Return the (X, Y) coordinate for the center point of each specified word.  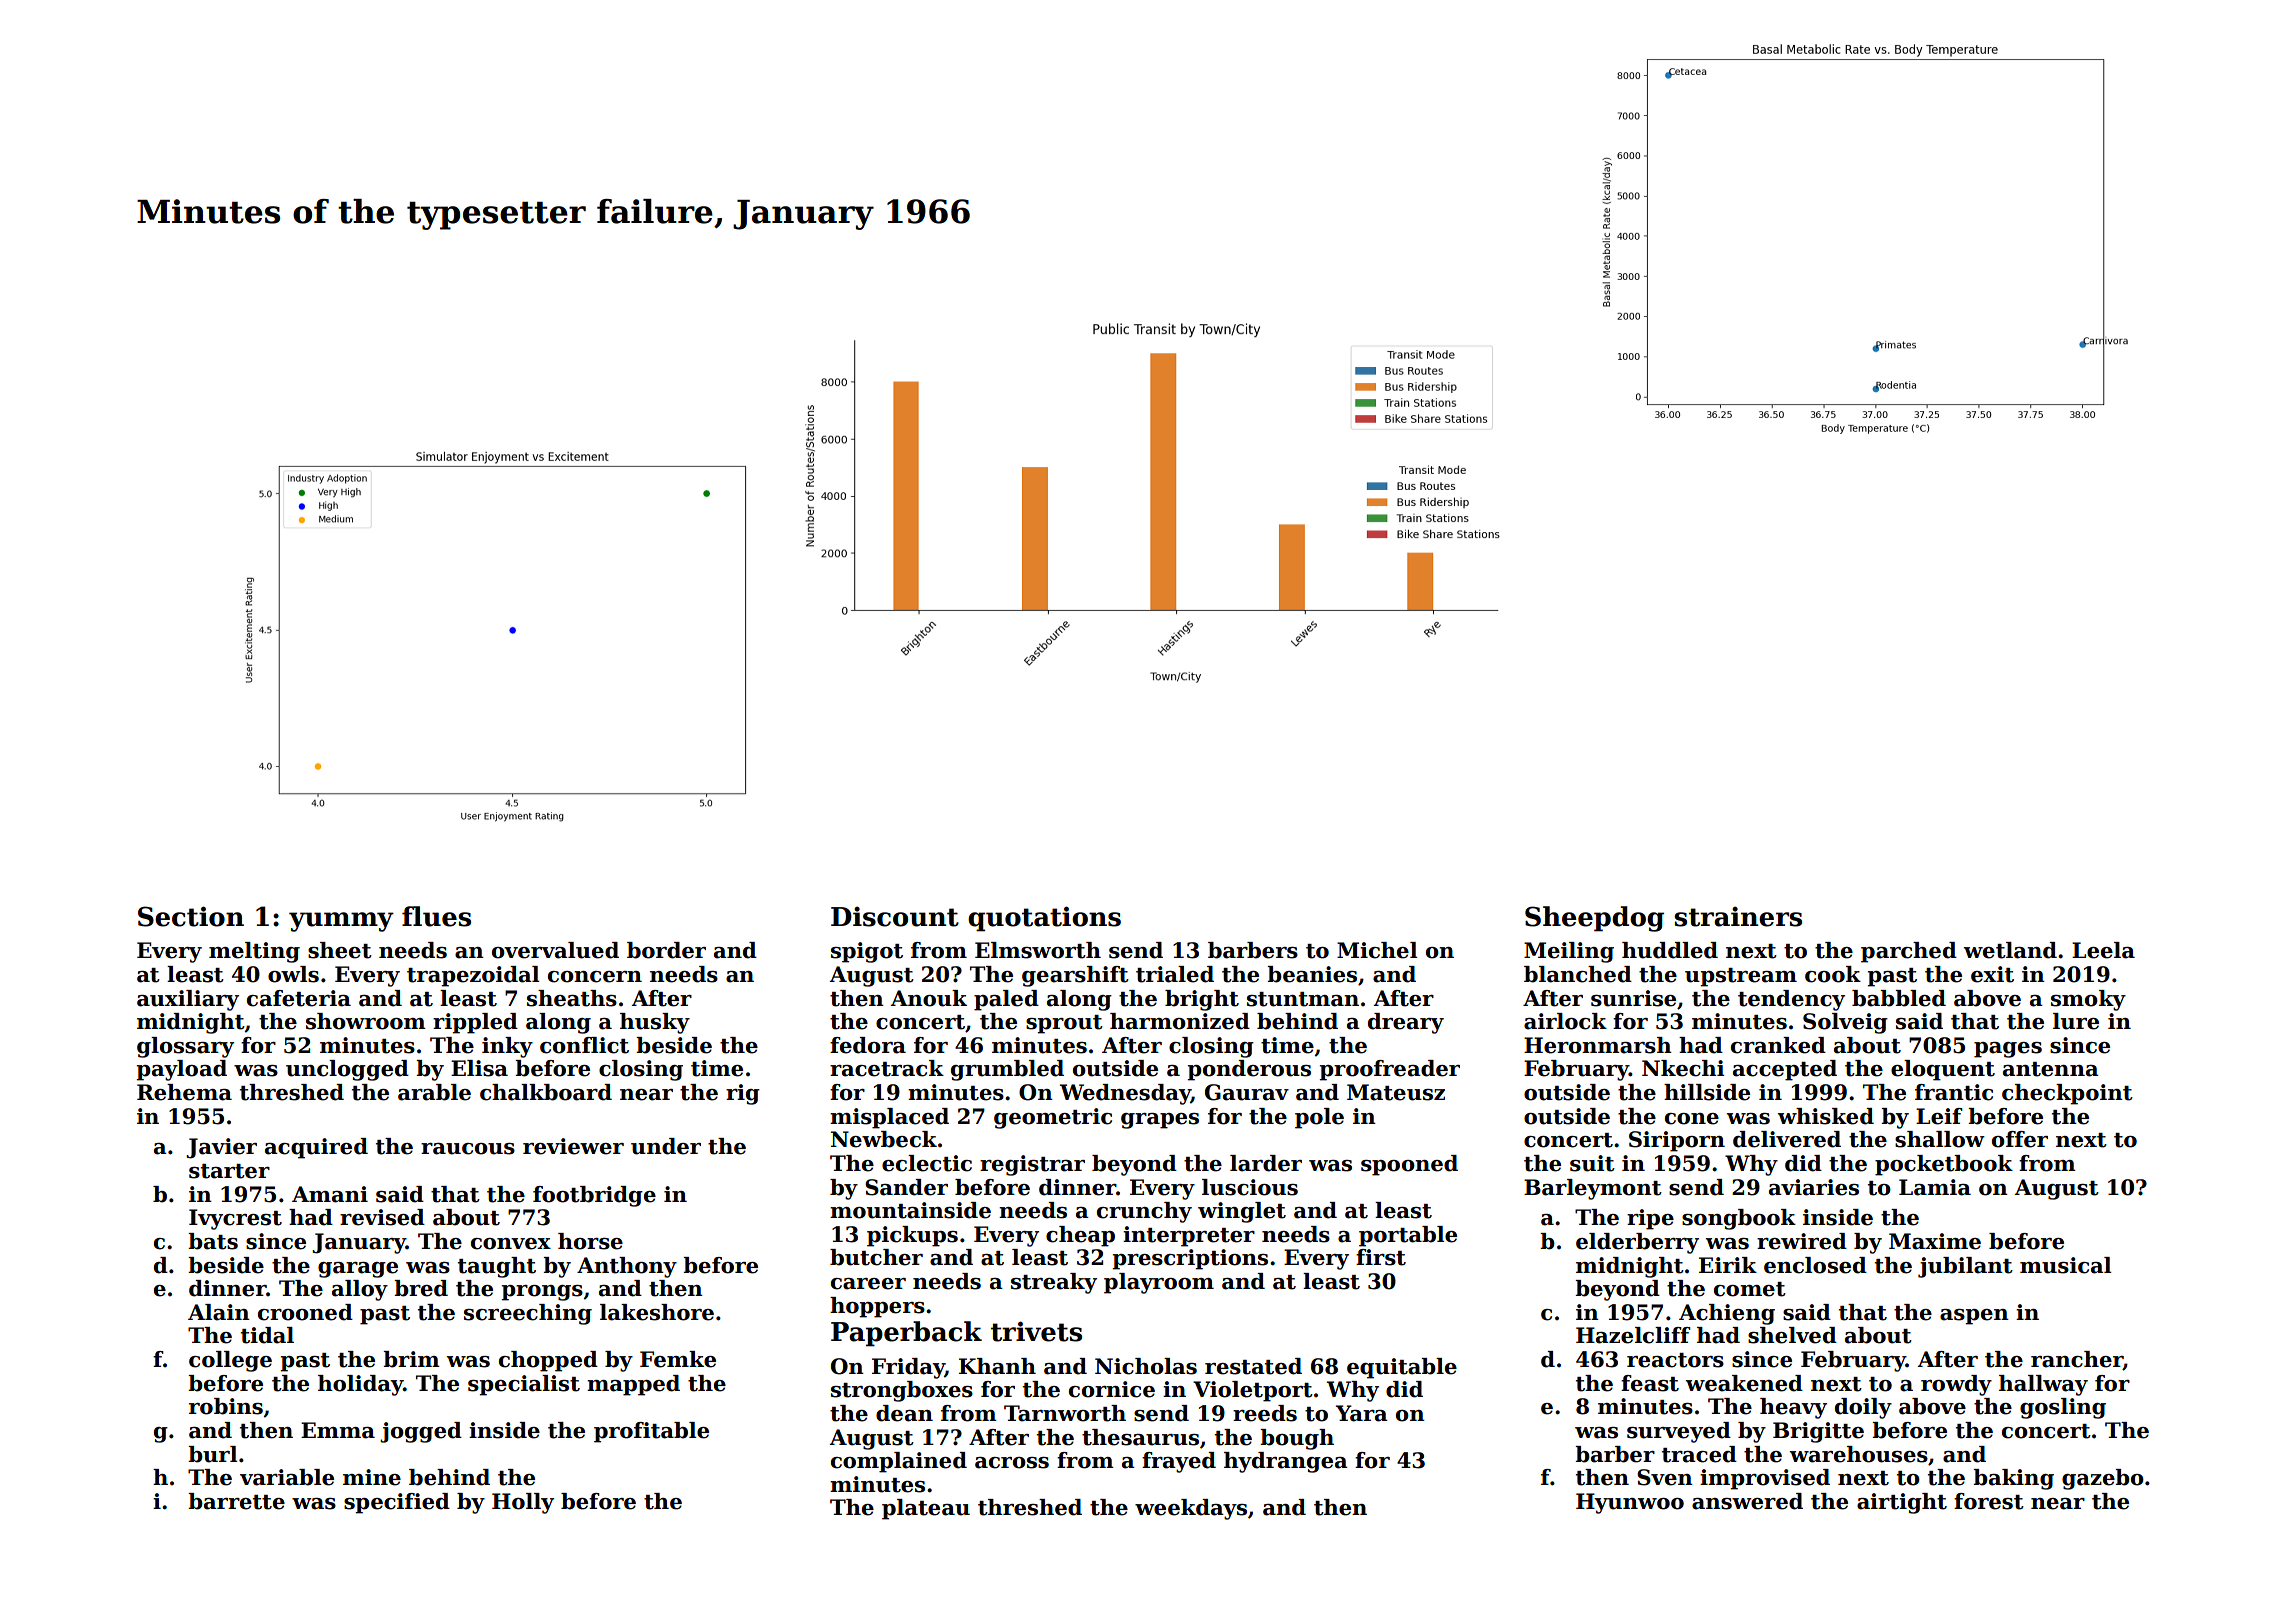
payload (181, 1070)
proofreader (1389, 1070)
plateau (926, 1509)
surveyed (1679, 1432)
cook (1833, 974)
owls (293, 974)
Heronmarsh (1598, 1045)
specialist (524, 1385)
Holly (523, 1503)
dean (904, 1413)
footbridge (594, 1196)
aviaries (1814, 1187)
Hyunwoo (1630, 1503)
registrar (1032, 1165)
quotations (1044, 919)
